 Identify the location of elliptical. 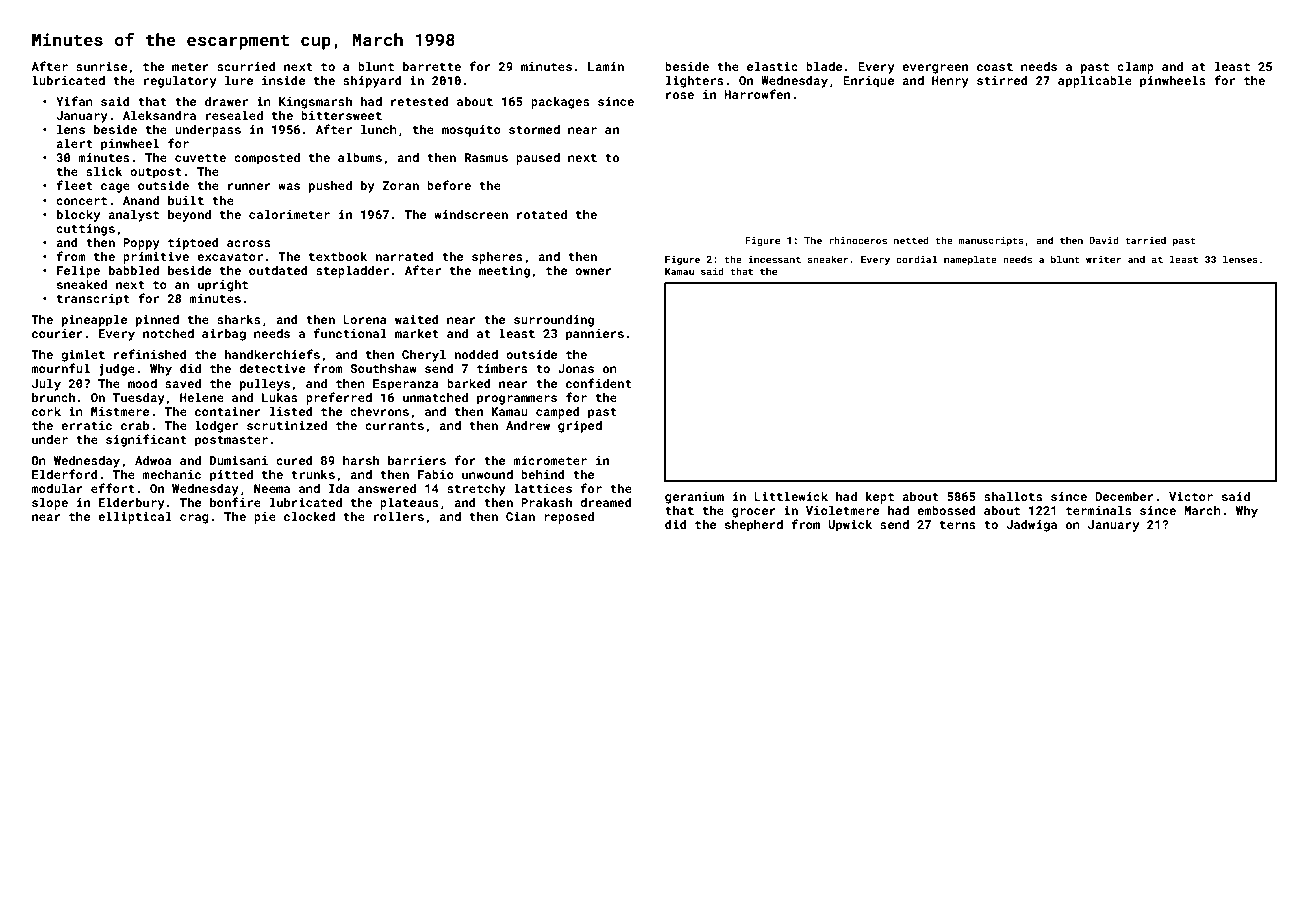
(135, 517).
